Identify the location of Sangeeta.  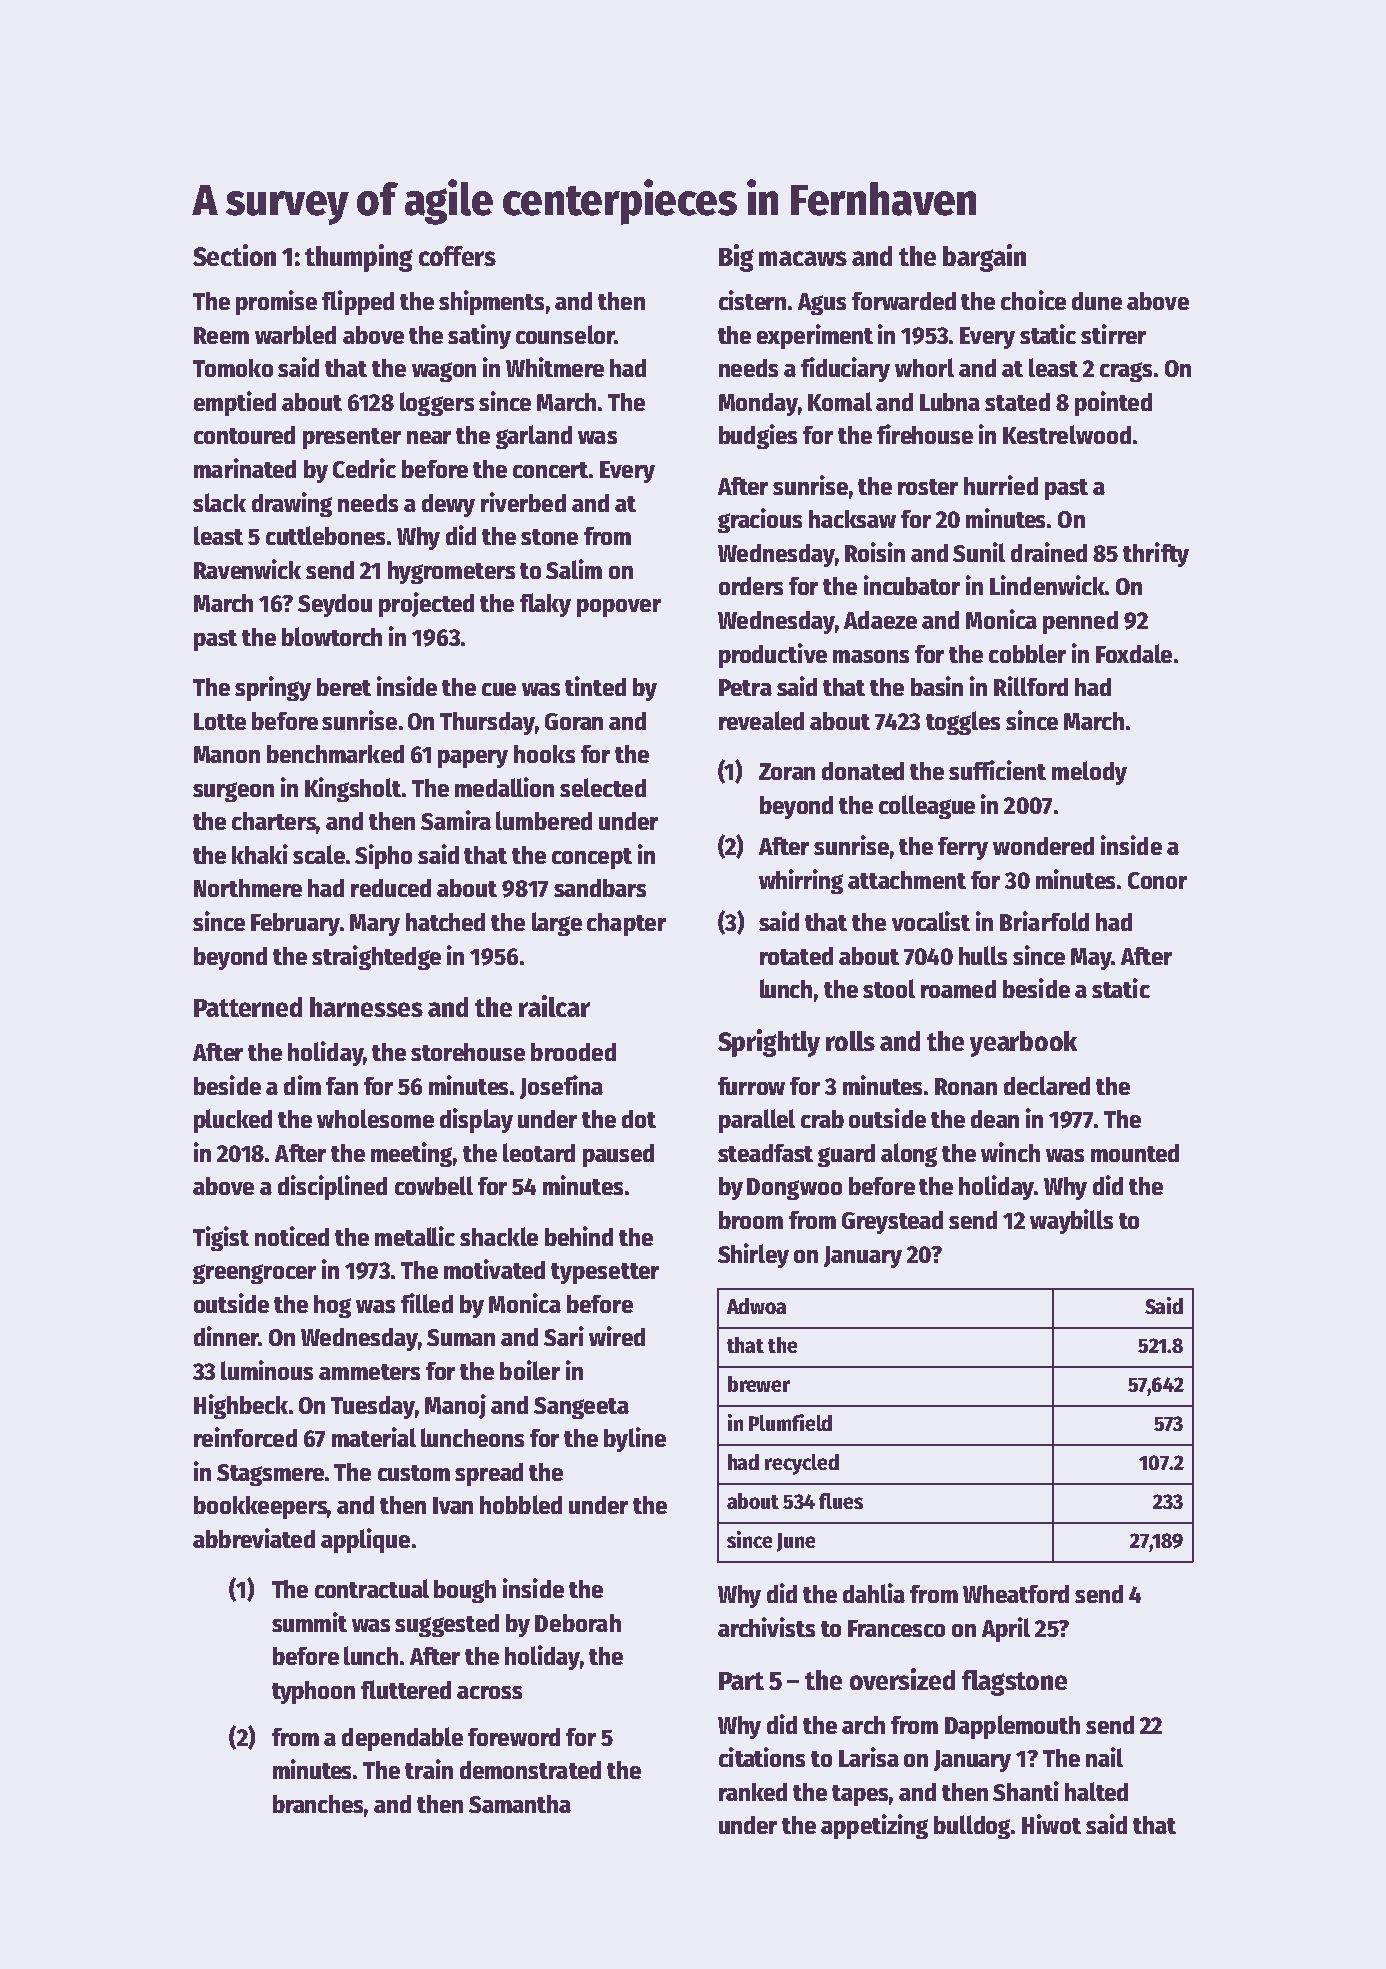
(581, 1408).
